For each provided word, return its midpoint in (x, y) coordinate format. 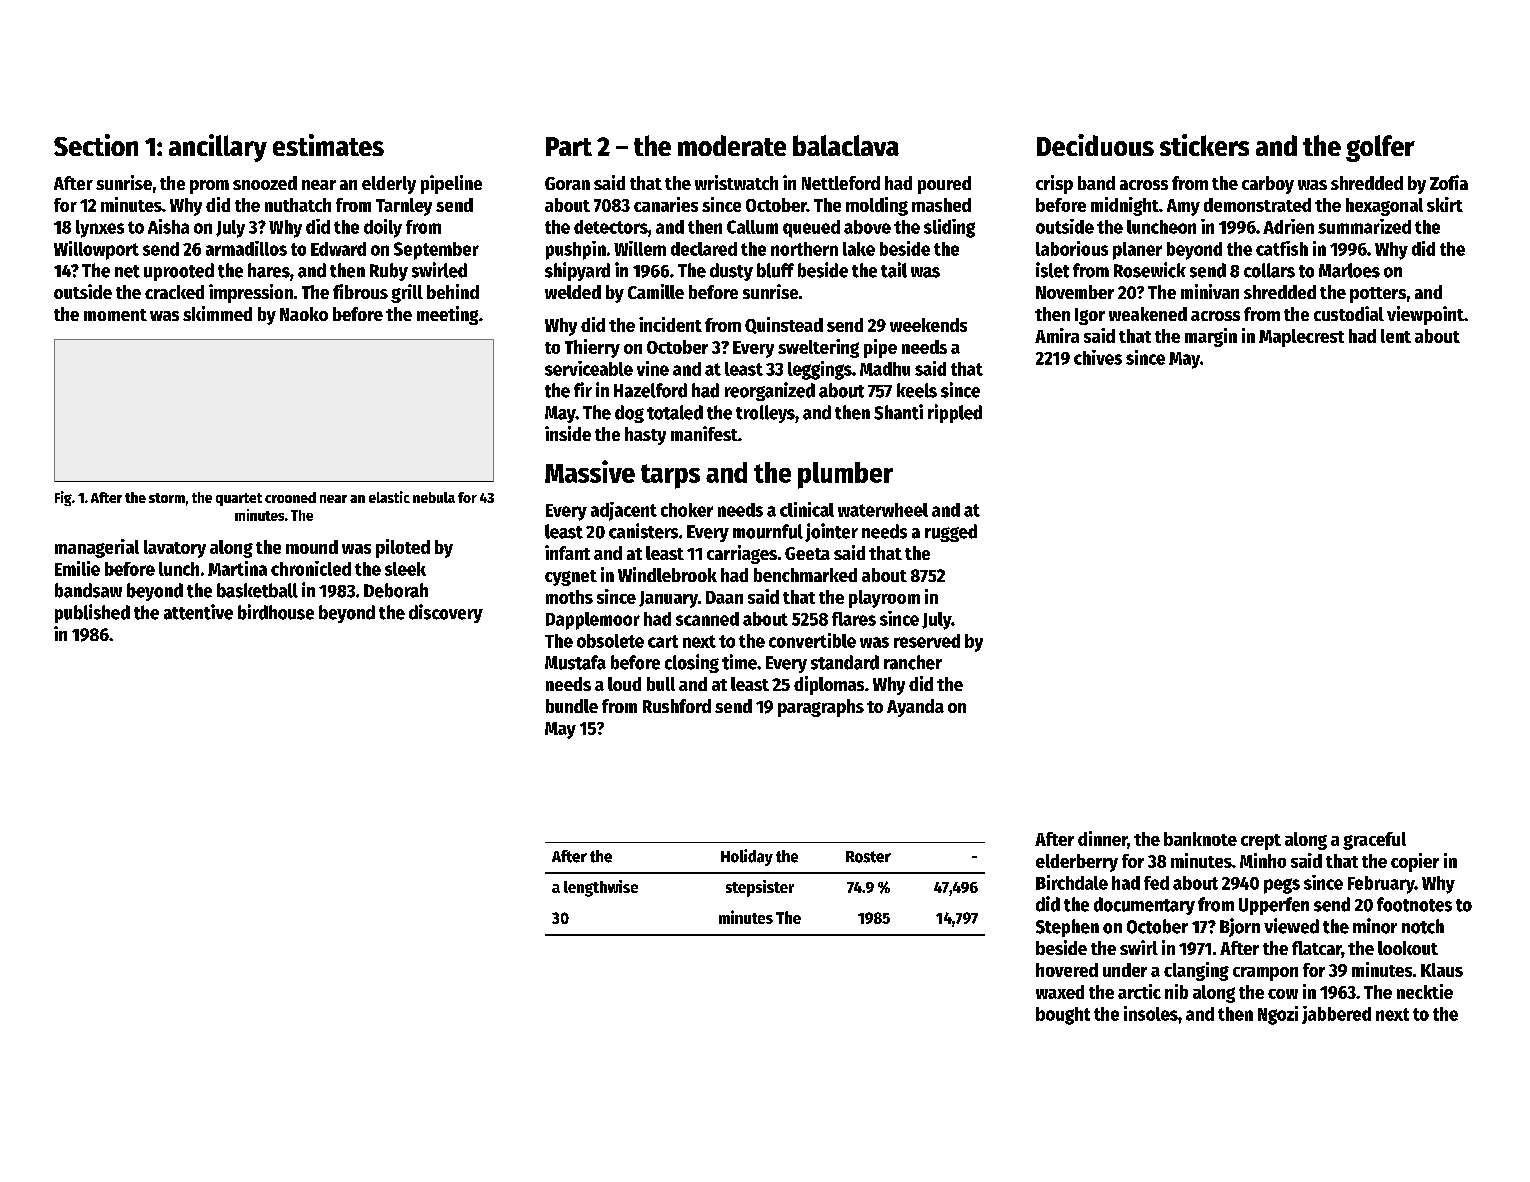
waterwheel (883, 510)
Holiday (747, 857)
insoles (1151, 1013)
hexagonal (1384, 207)
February (1381, 885)
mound (312, 547)
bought (1063, 1016)
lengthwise (601, 888)
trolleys (765, 414)
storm (167, 498)
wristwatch (736, 182)
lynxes (100, 229)
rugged (951, 533)
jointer (831, 532)
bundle (572, 706)
